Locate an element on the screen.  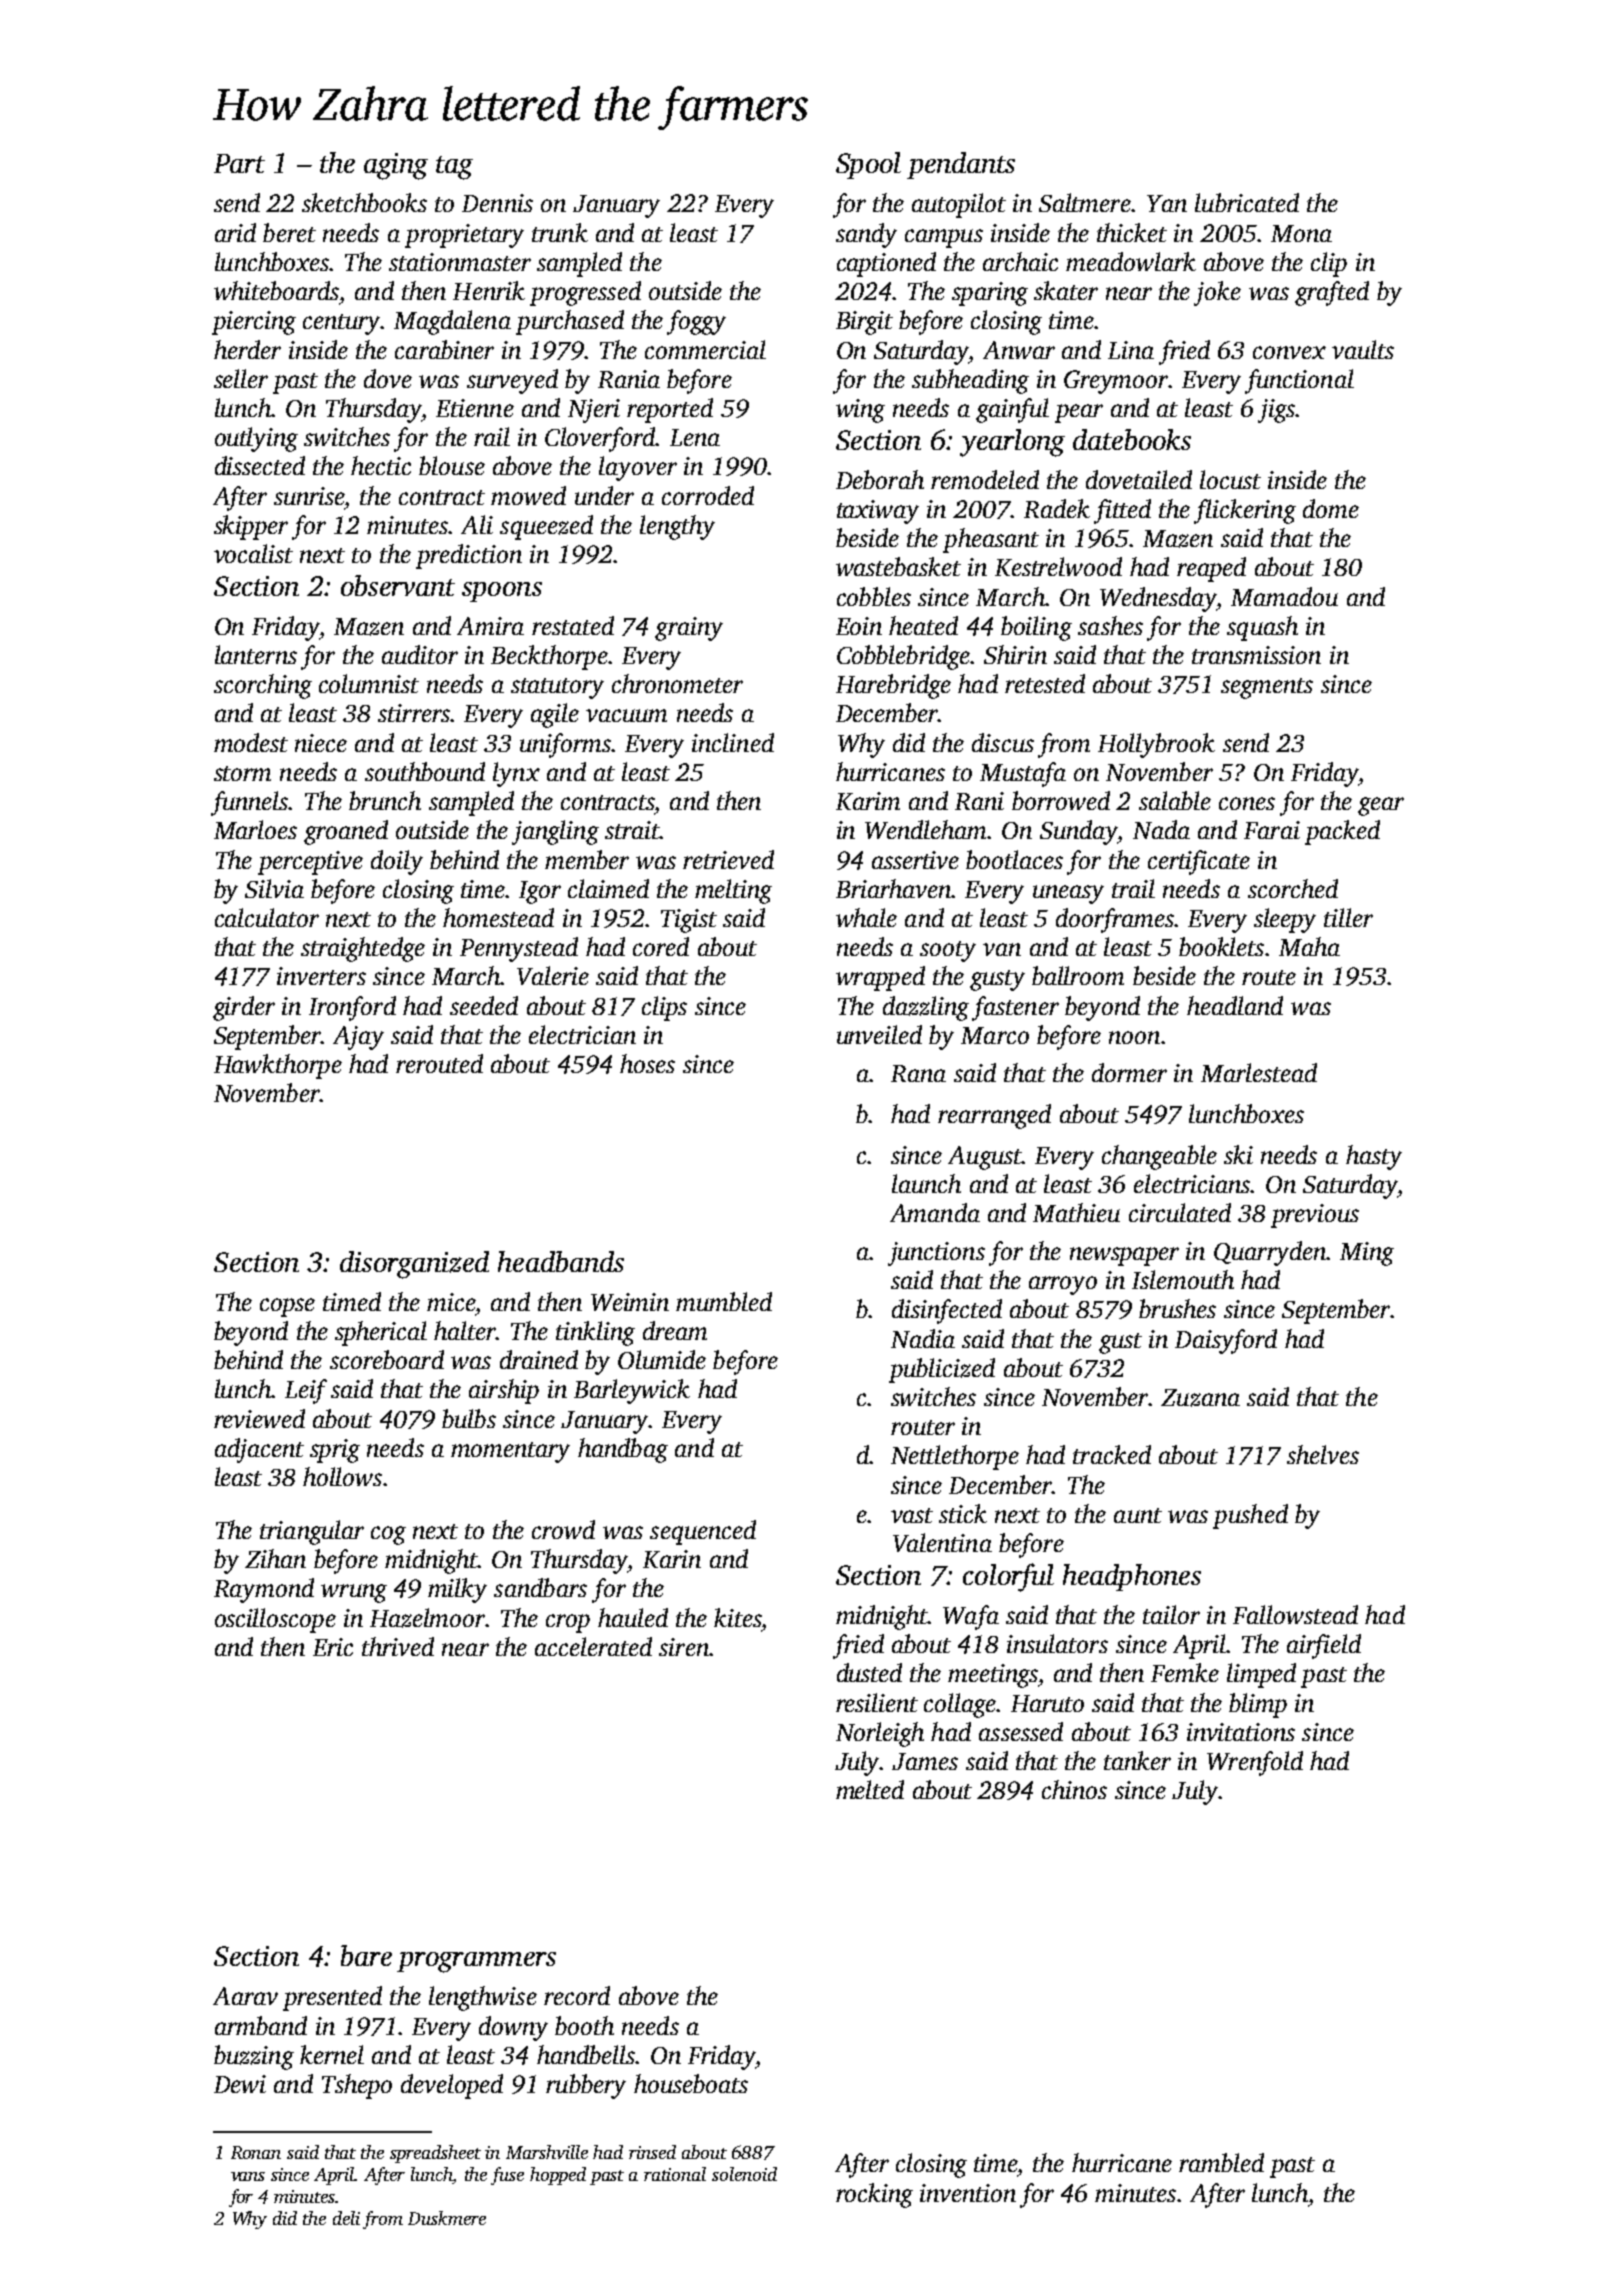
Wrenfold is located at coordinates (1255, 1763).
